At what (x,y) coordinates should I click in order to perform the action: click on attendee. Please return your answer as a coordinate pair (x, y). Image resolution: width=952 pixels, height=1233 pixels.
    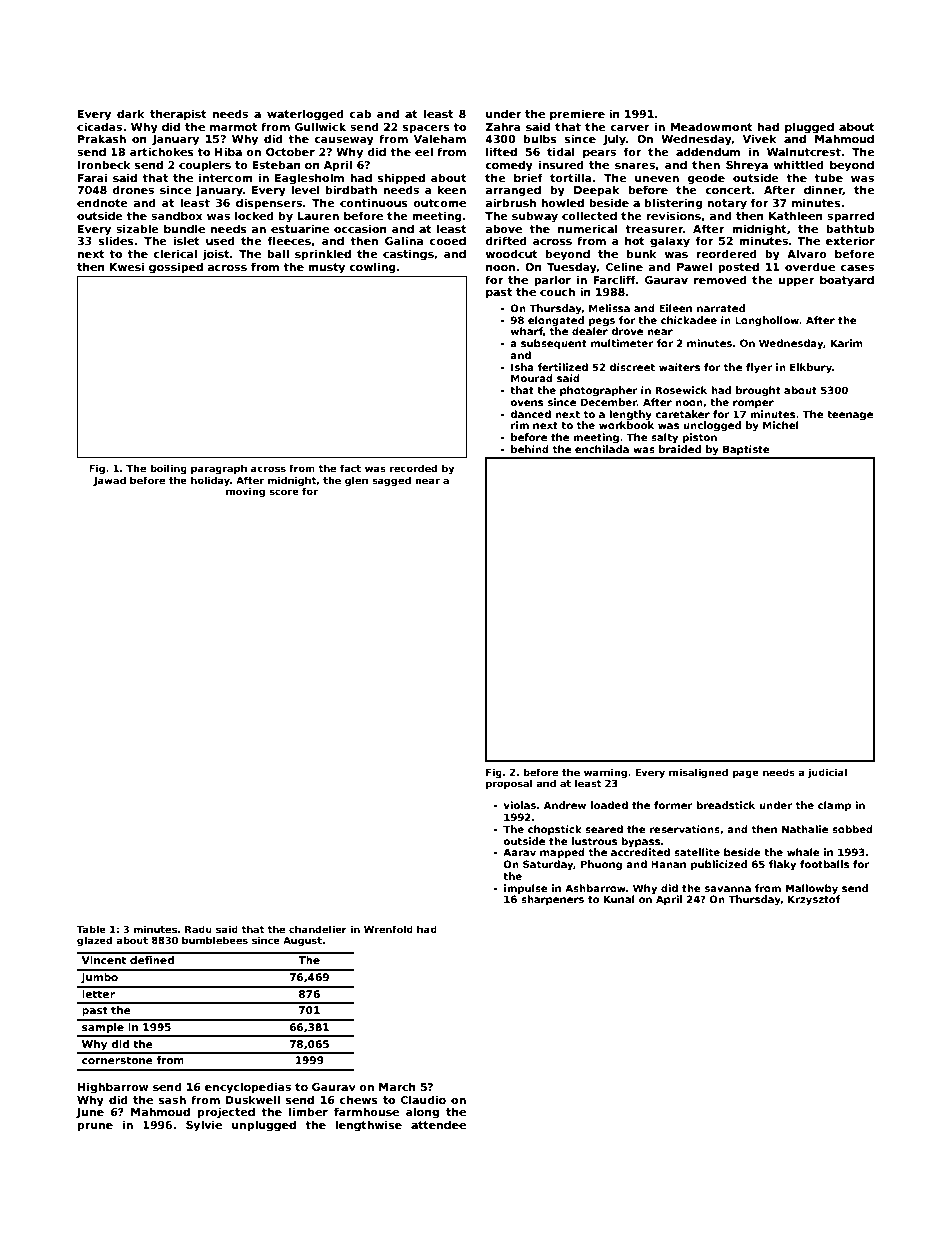
    Looking at the image, I should click on (438, 1124).
